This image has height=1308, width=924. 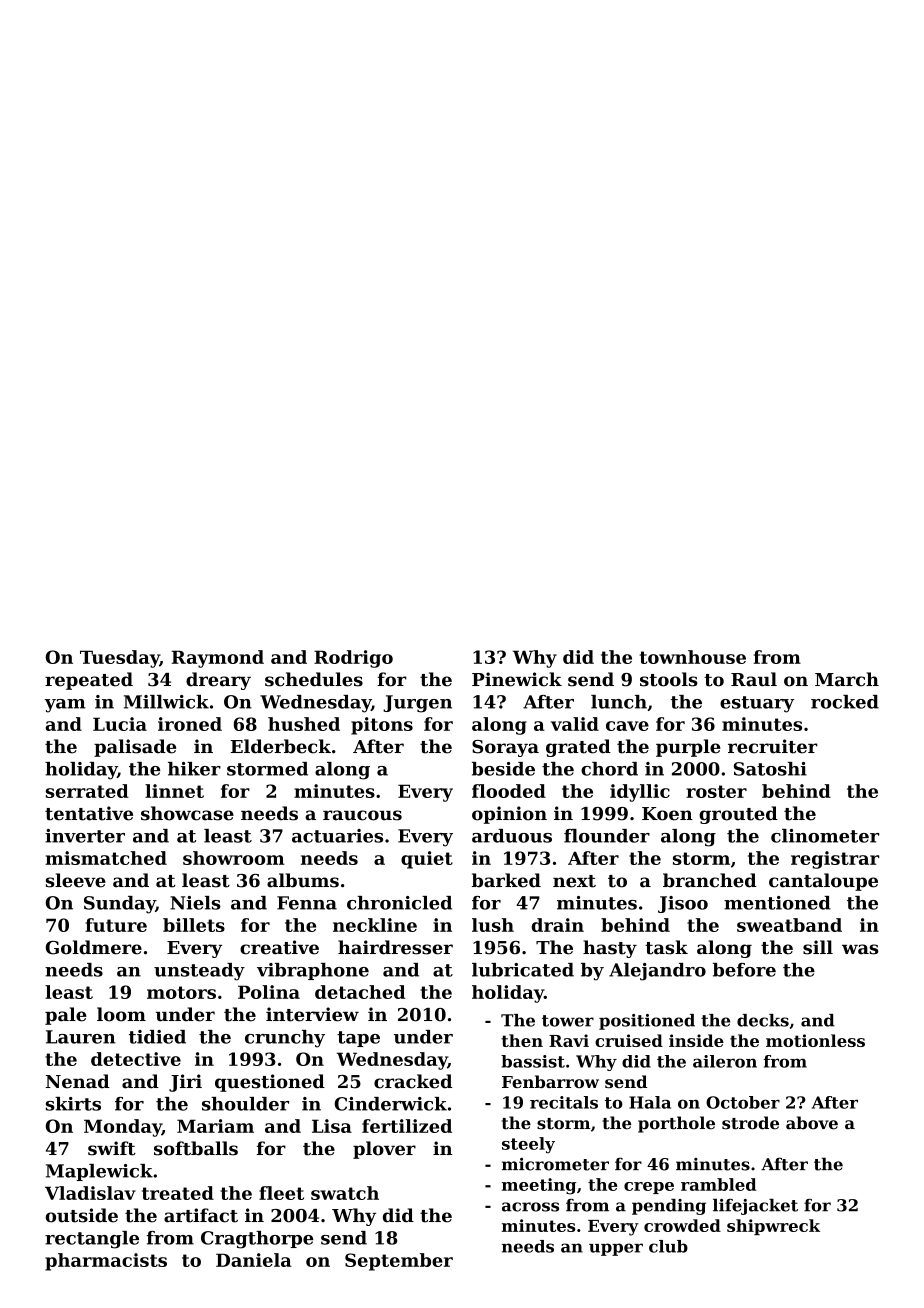 I want to click on Daniela, so click(x=254, y=1260).
